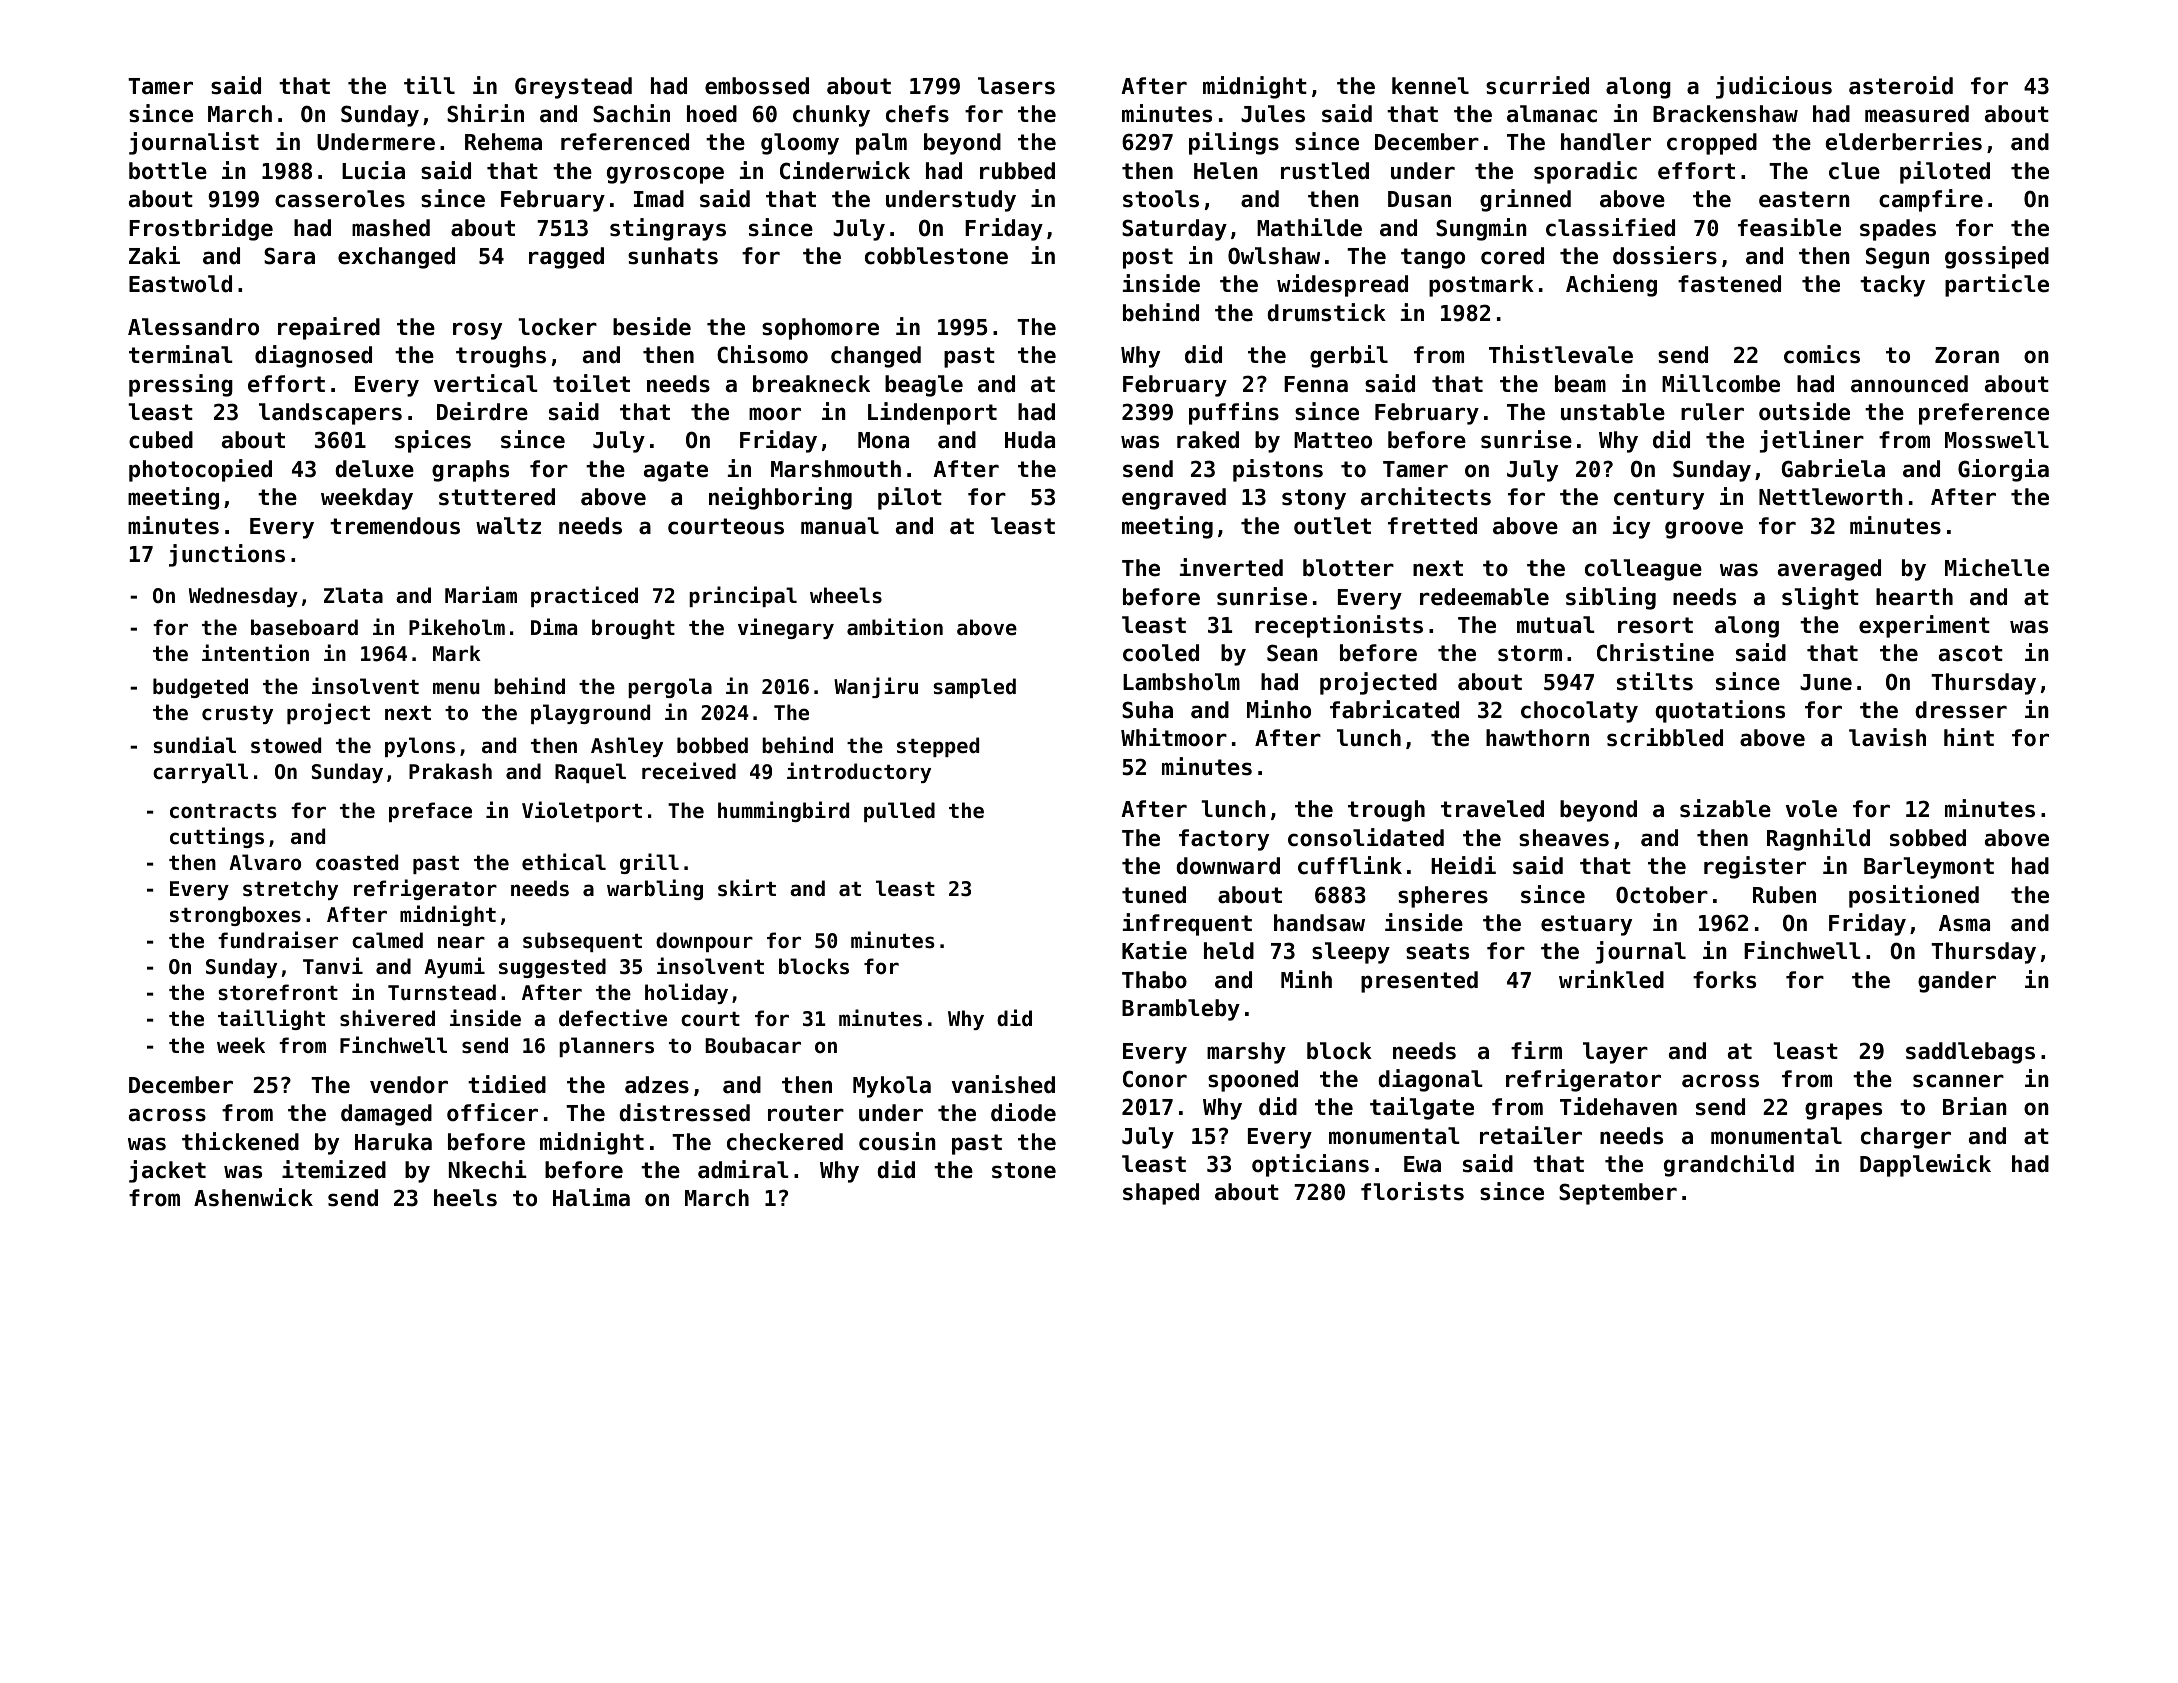  Describe the element at coordinates (1537, 85) in the page. I see `scurried` at that location.
